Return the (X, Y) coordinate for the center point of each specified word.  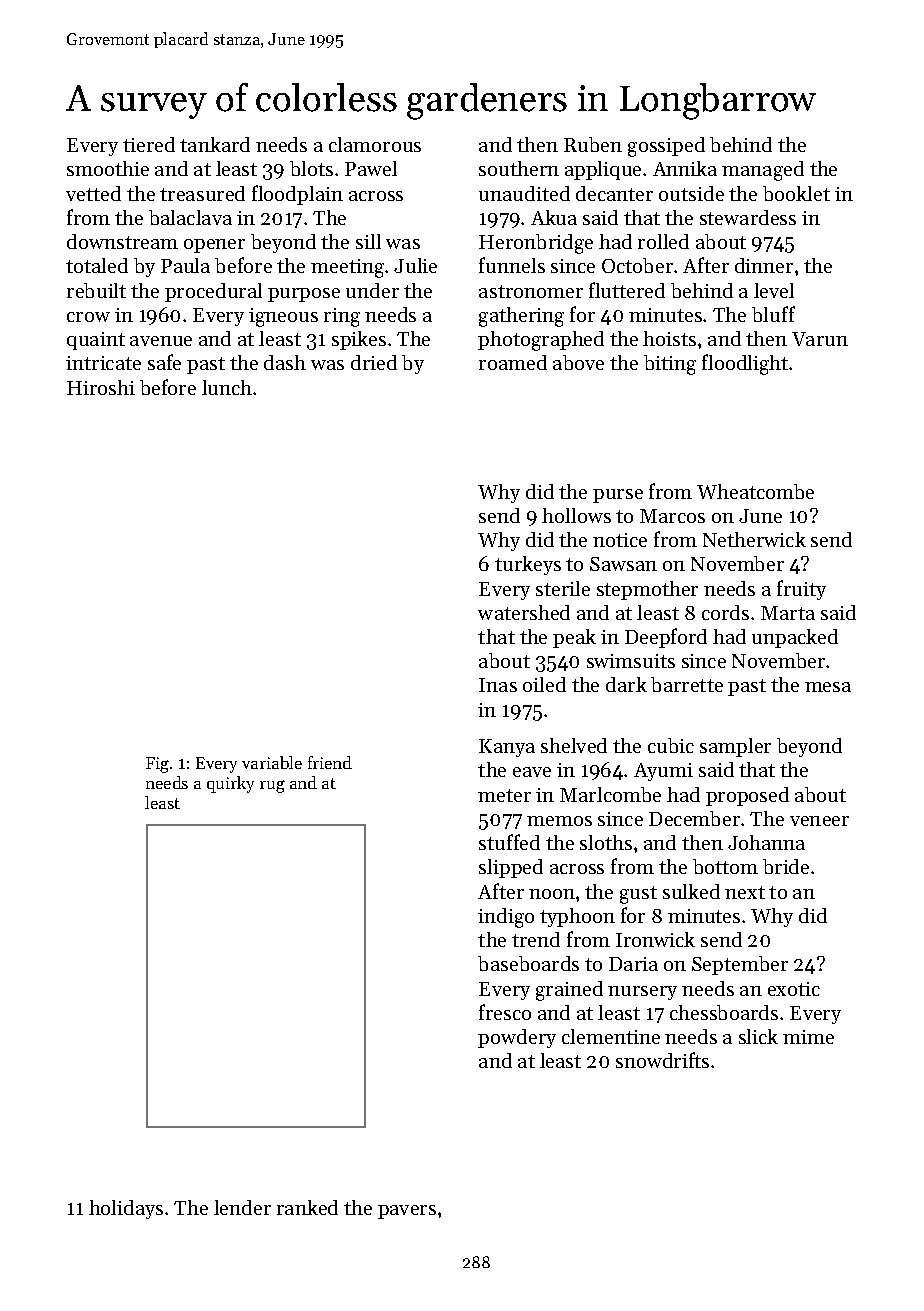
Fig (157, 765)
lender (242, 1207)
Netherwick (754, 539)
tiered (149, 144)
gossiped (666, 147)
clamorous (375, 144)
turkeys (528, 565)
